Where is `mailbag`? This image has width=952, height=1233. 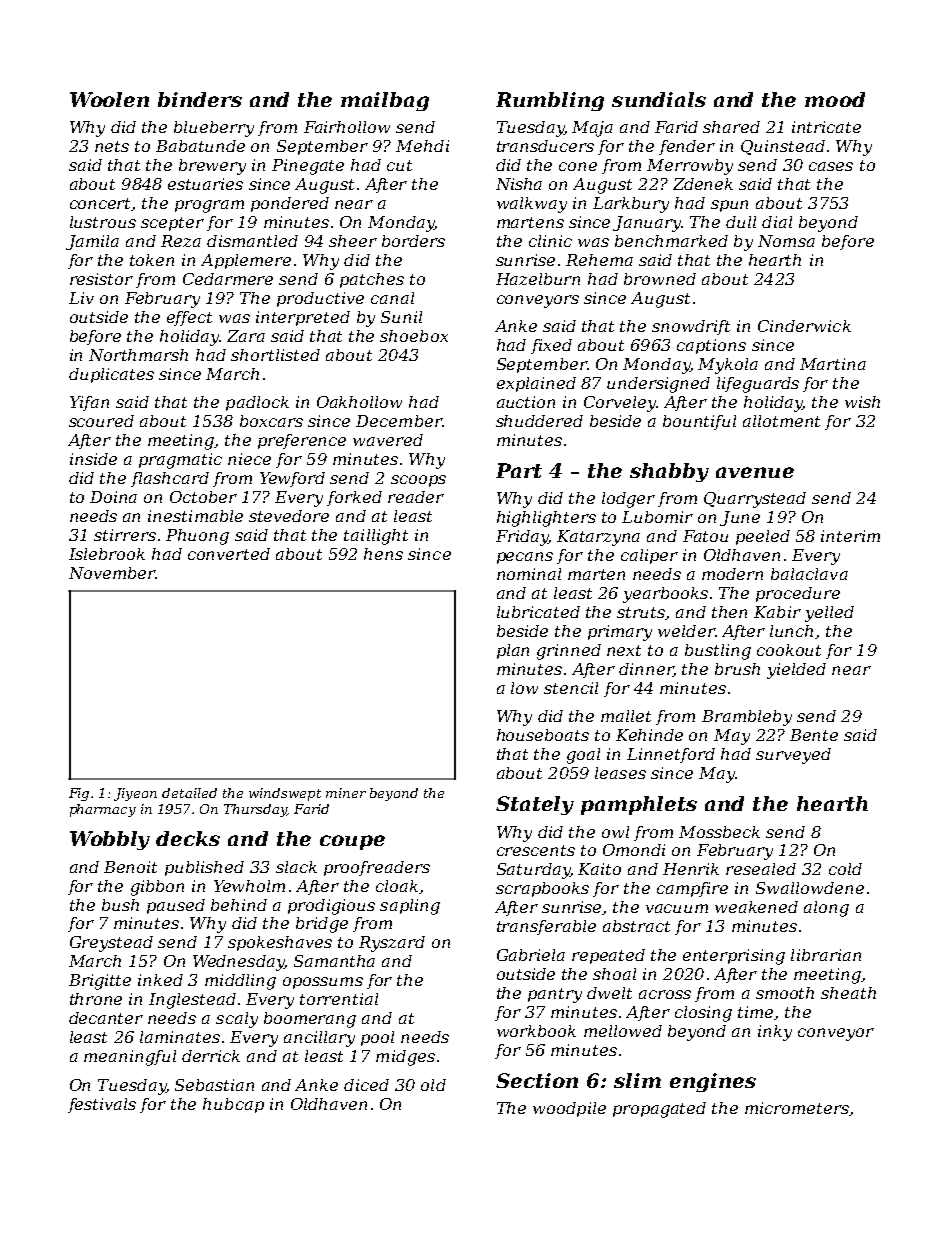 mailbag is located at coordinates (385, 101).
